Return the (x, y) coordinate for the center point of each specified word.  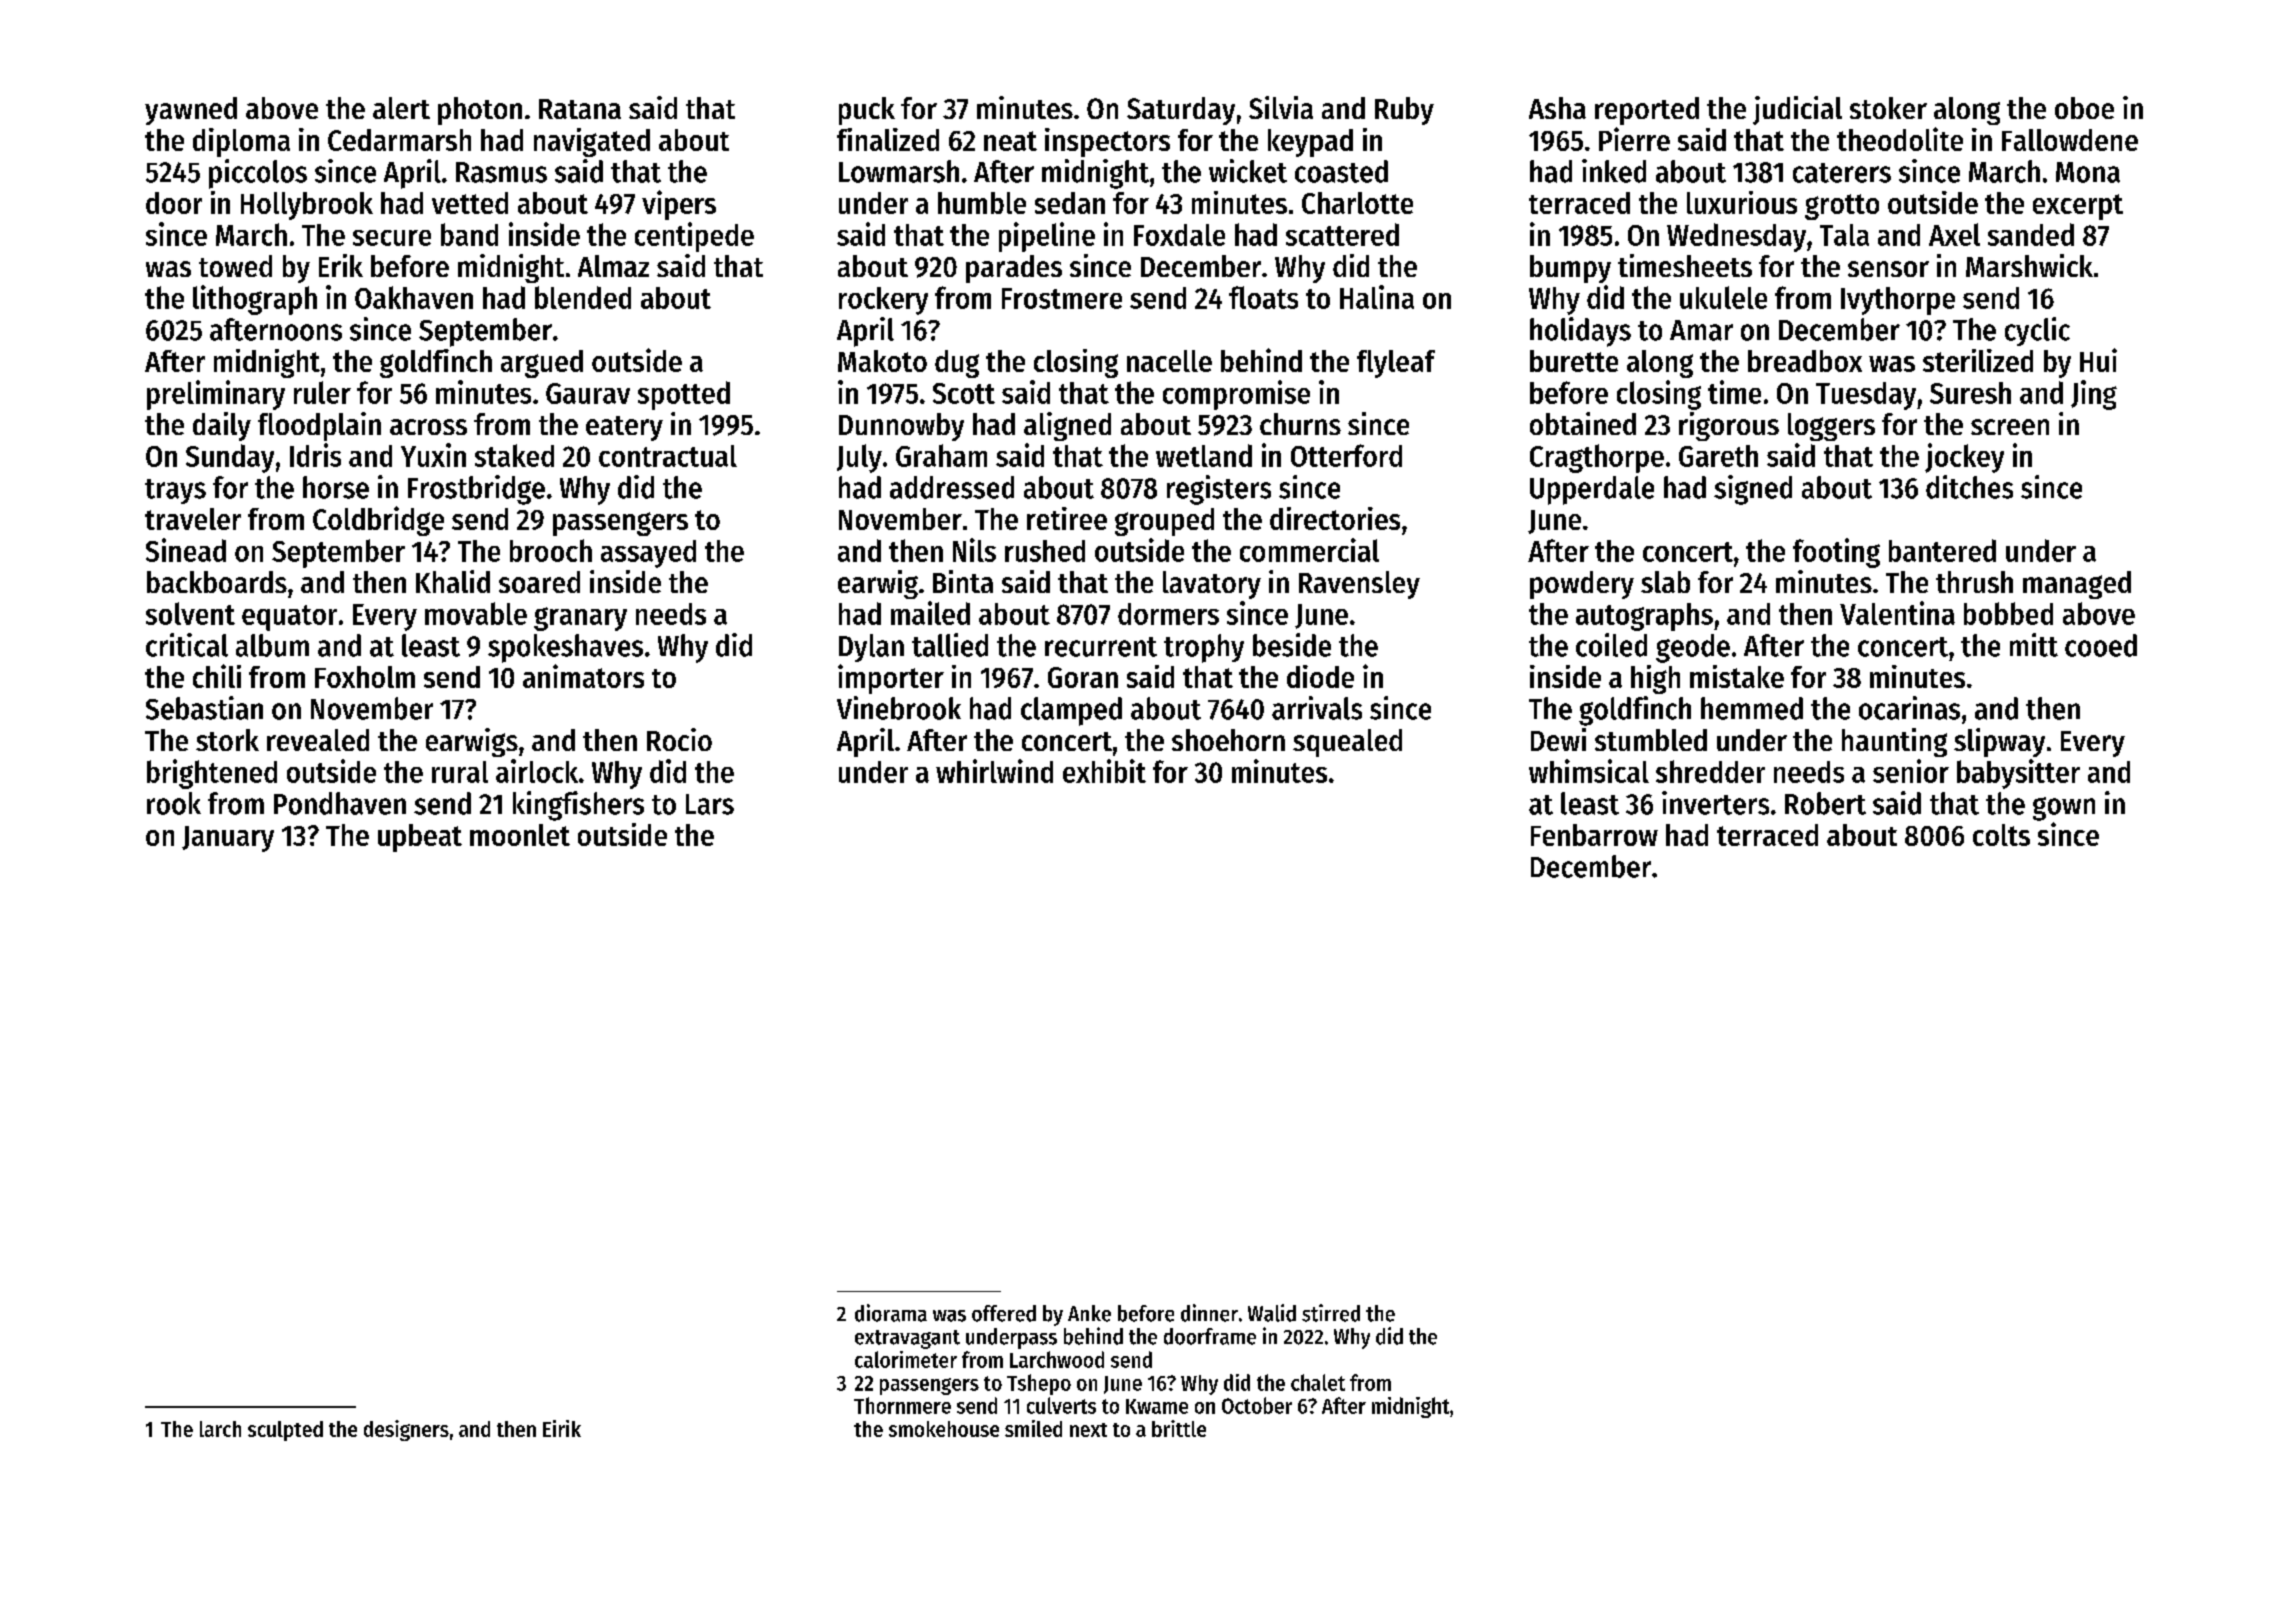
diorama (891, 1313)
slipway (1999, 742)
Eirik (562, 1428)
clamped (1071, 711)
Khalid (453, 581)
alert (401, 108)
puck (867, 111)
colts (2001, 835)
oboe (2084, 108)
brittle (1179, 1428)
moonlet (520, 835)
